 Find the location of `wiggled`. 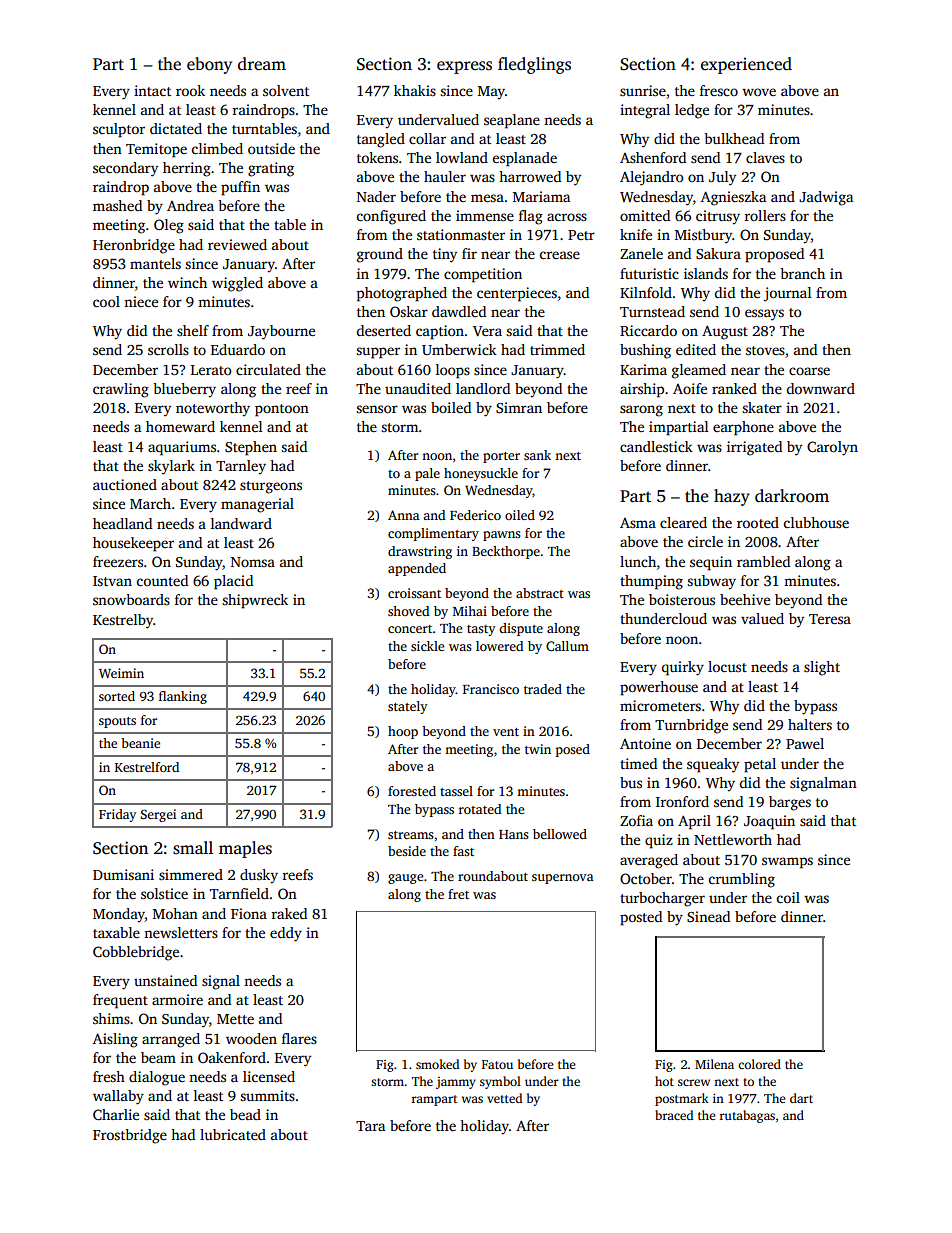

wiggled is located at coordinates (237, 284).
